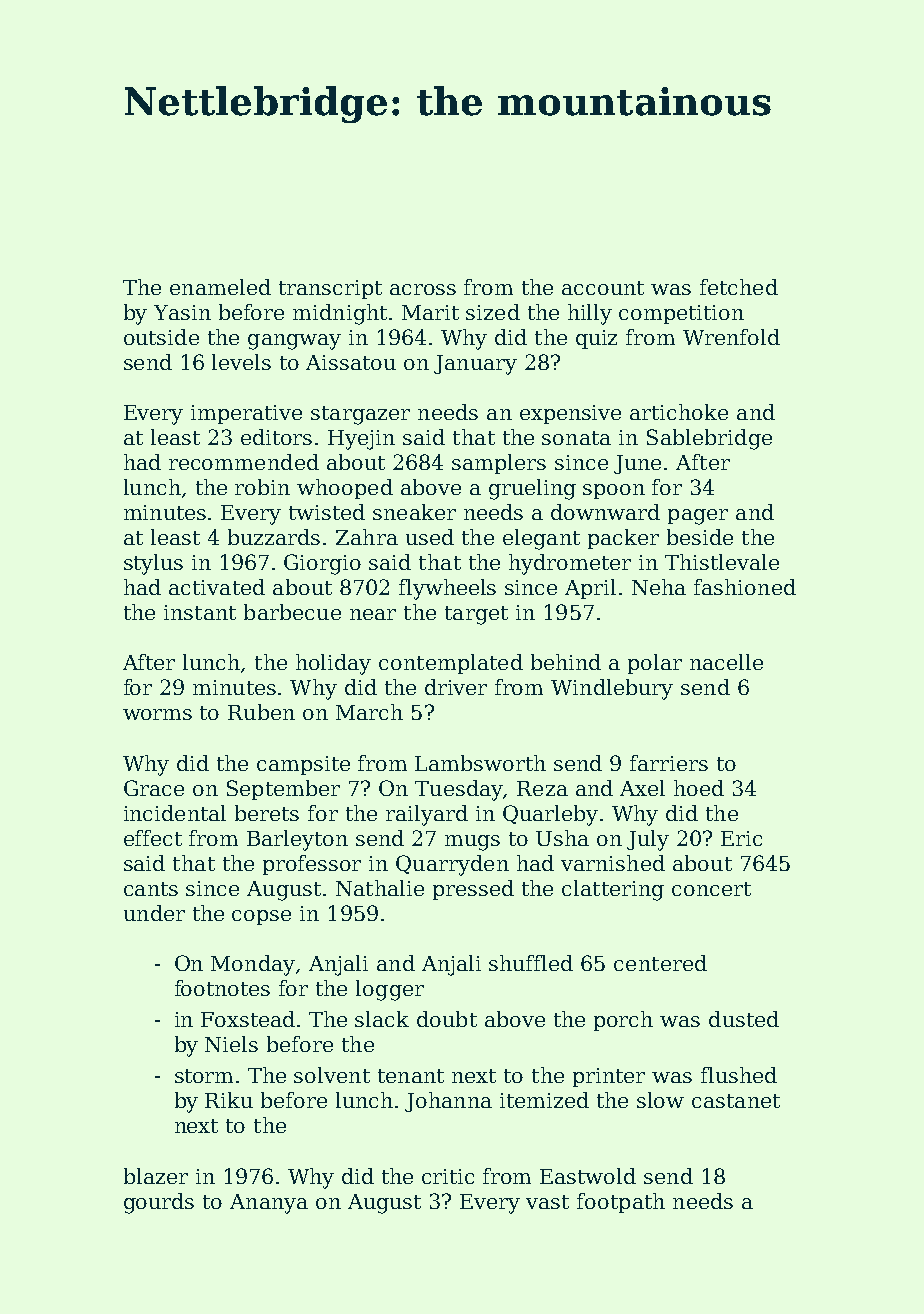 The height and width of the screenshot is (1314, 924). Describe the element at coordinates (411, 1076) in the screenshot. I see `tenant` at that location.
